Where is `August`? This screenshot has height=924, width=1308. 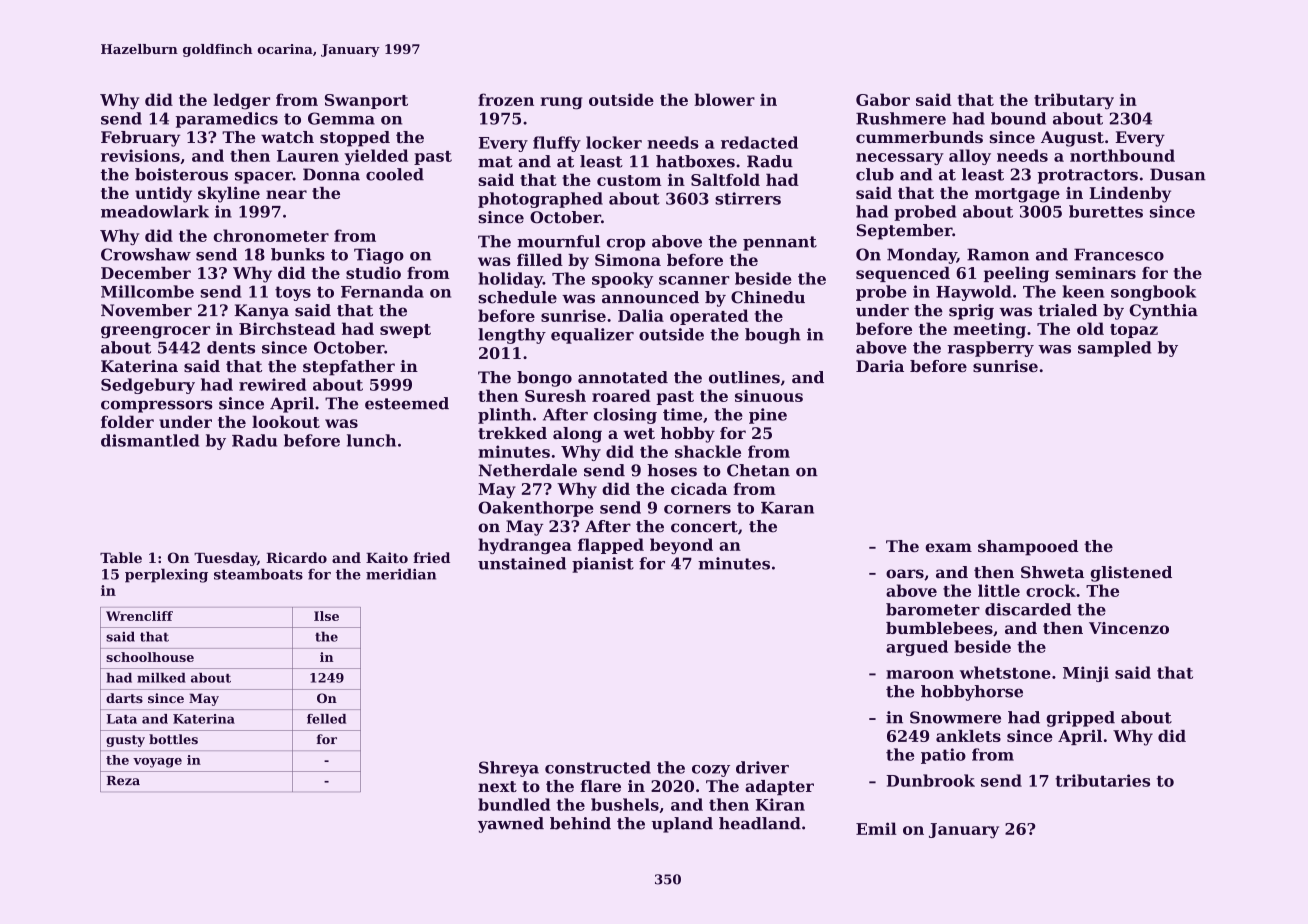
August is located at coordinates (1072, 139).
